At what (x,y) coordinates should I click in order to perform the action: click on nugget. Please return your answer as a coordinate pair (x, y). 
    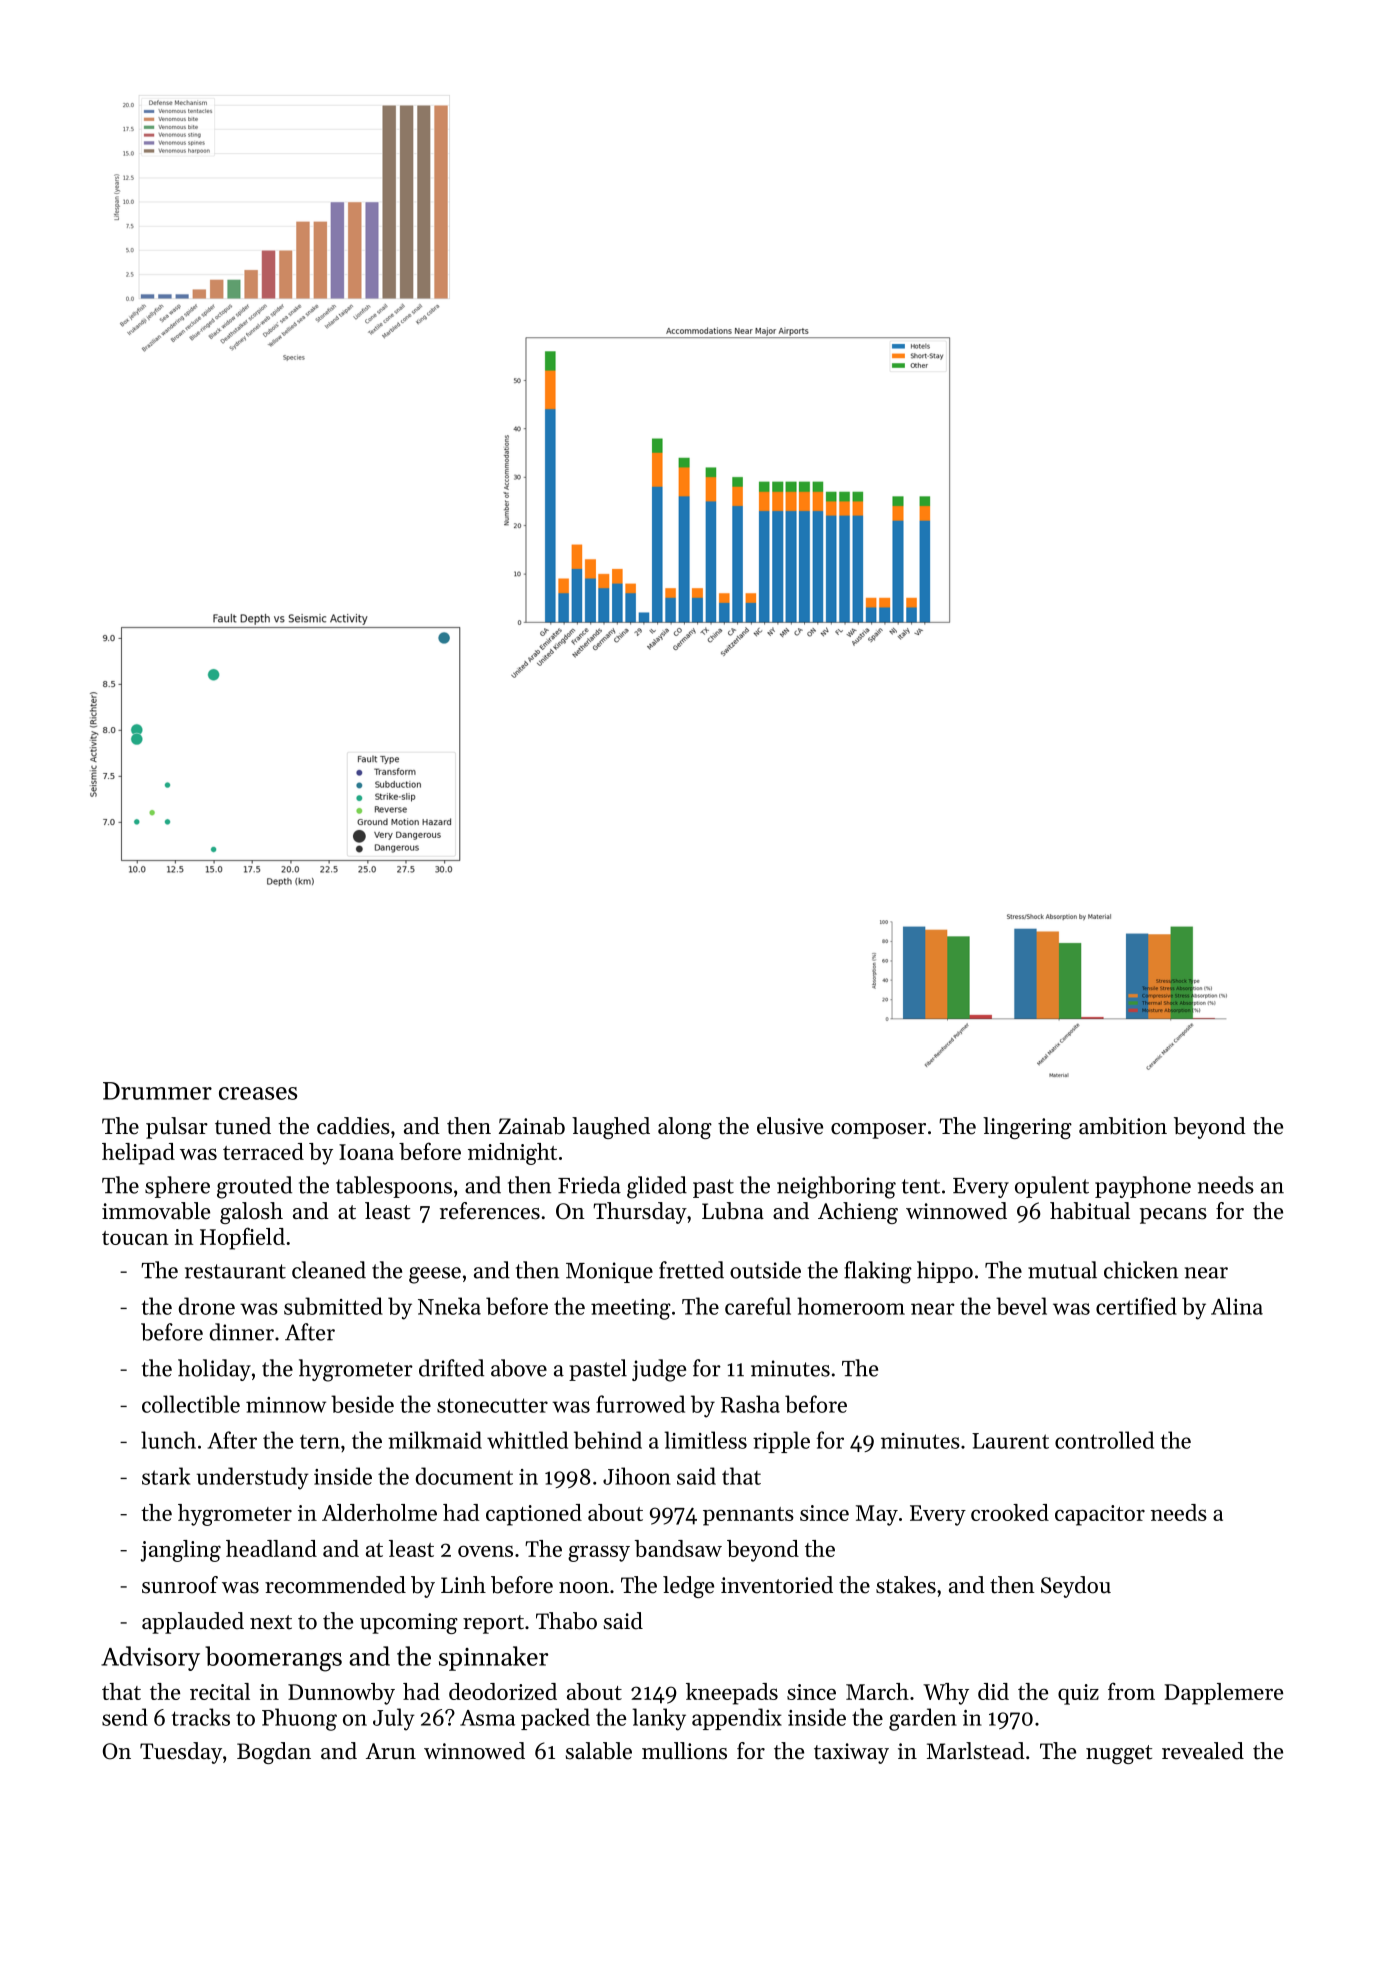
    Looking at the image, I should click on (1119, 1754).
